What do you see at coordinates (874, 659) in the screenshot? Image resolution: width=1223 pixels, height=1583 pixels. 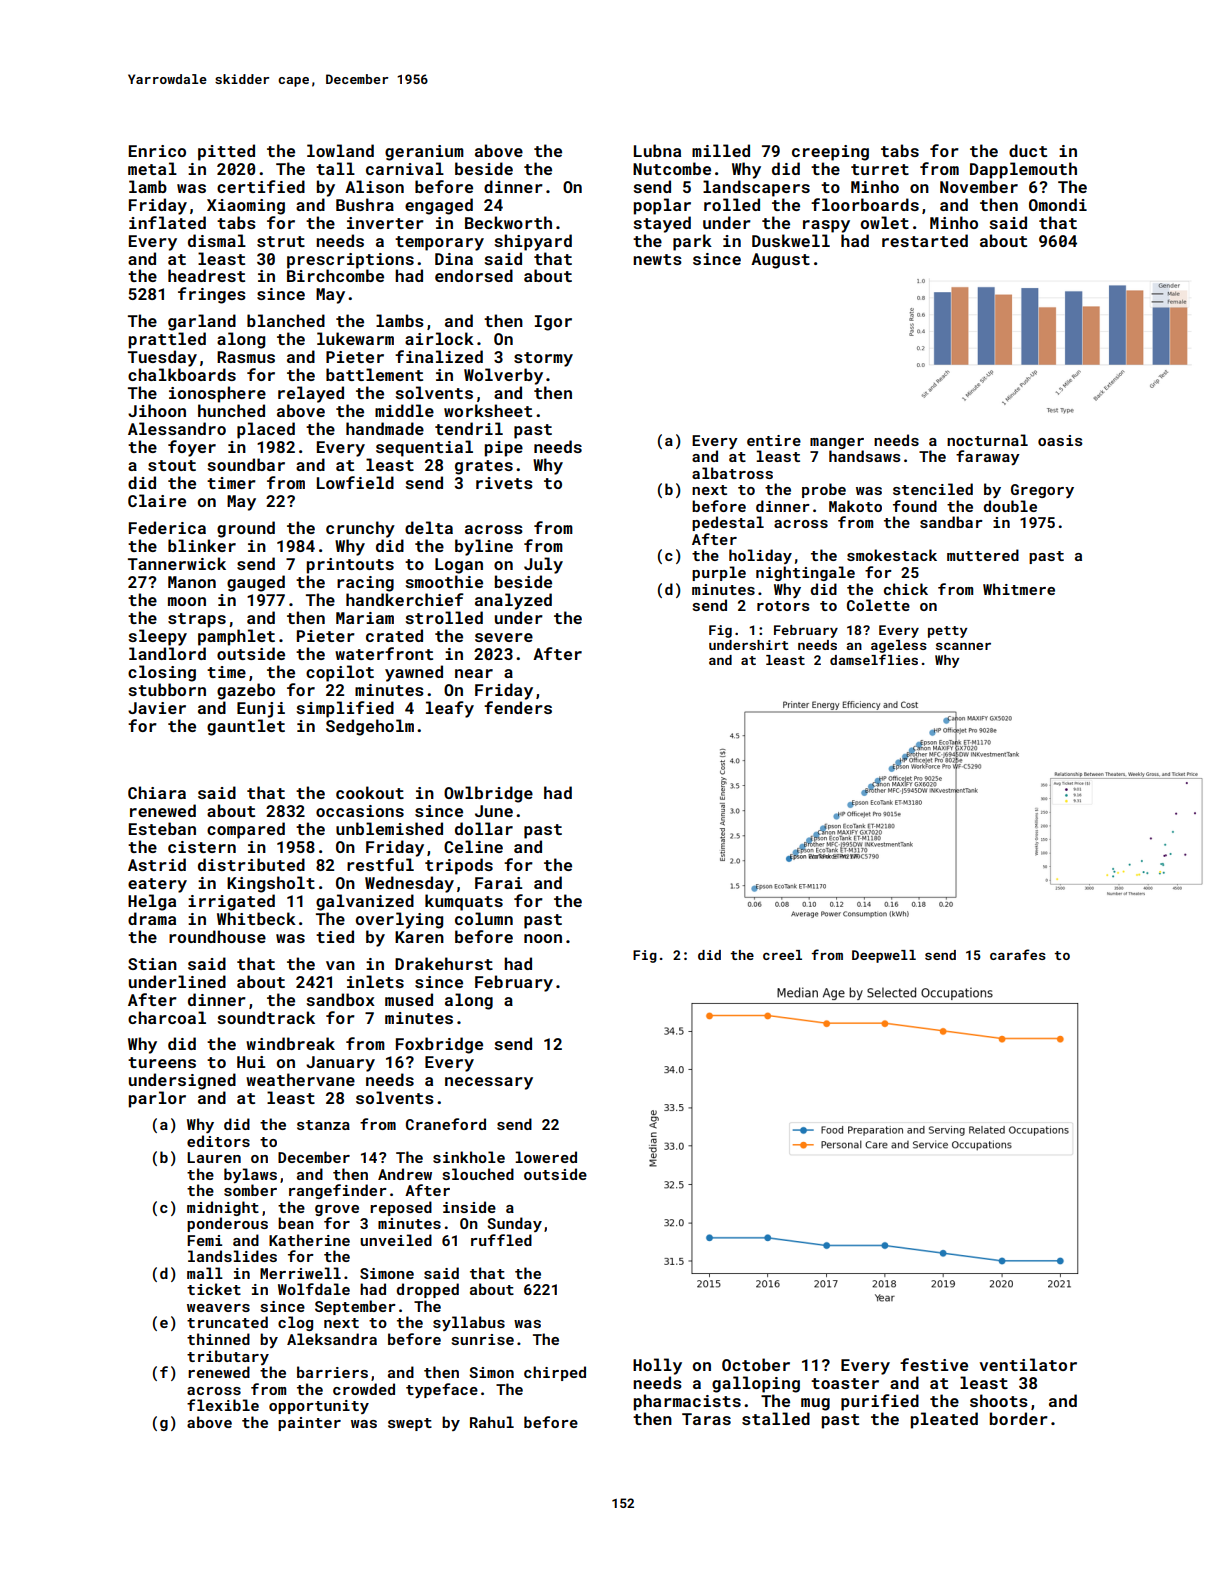 I see `damselflies` at bounding box center [874, 659].
